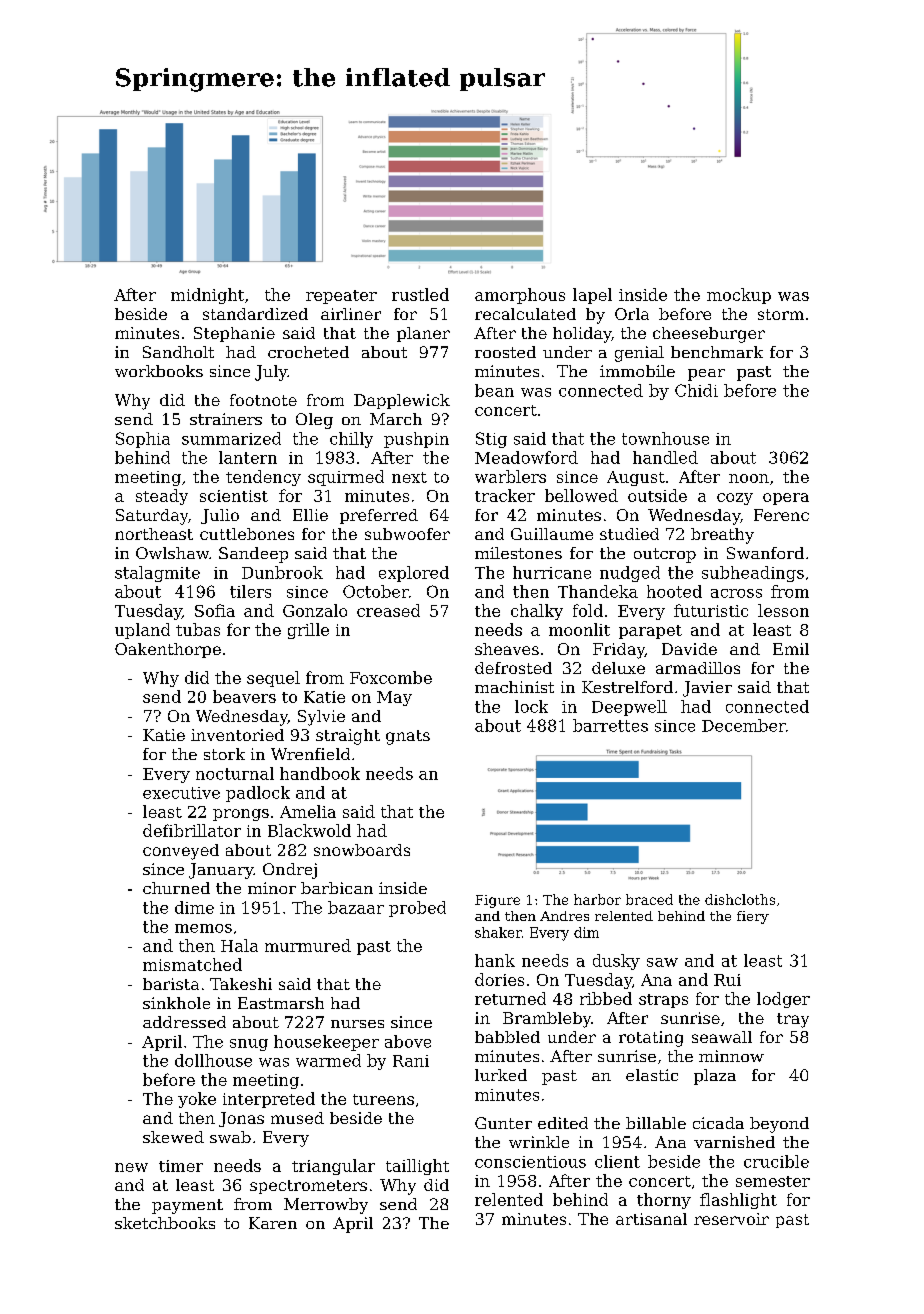 The height and width of the document is (1314, 924). What do you see at coordinates (649, 899) in the document?
I see `braced` at bounding box center [649, 899].
